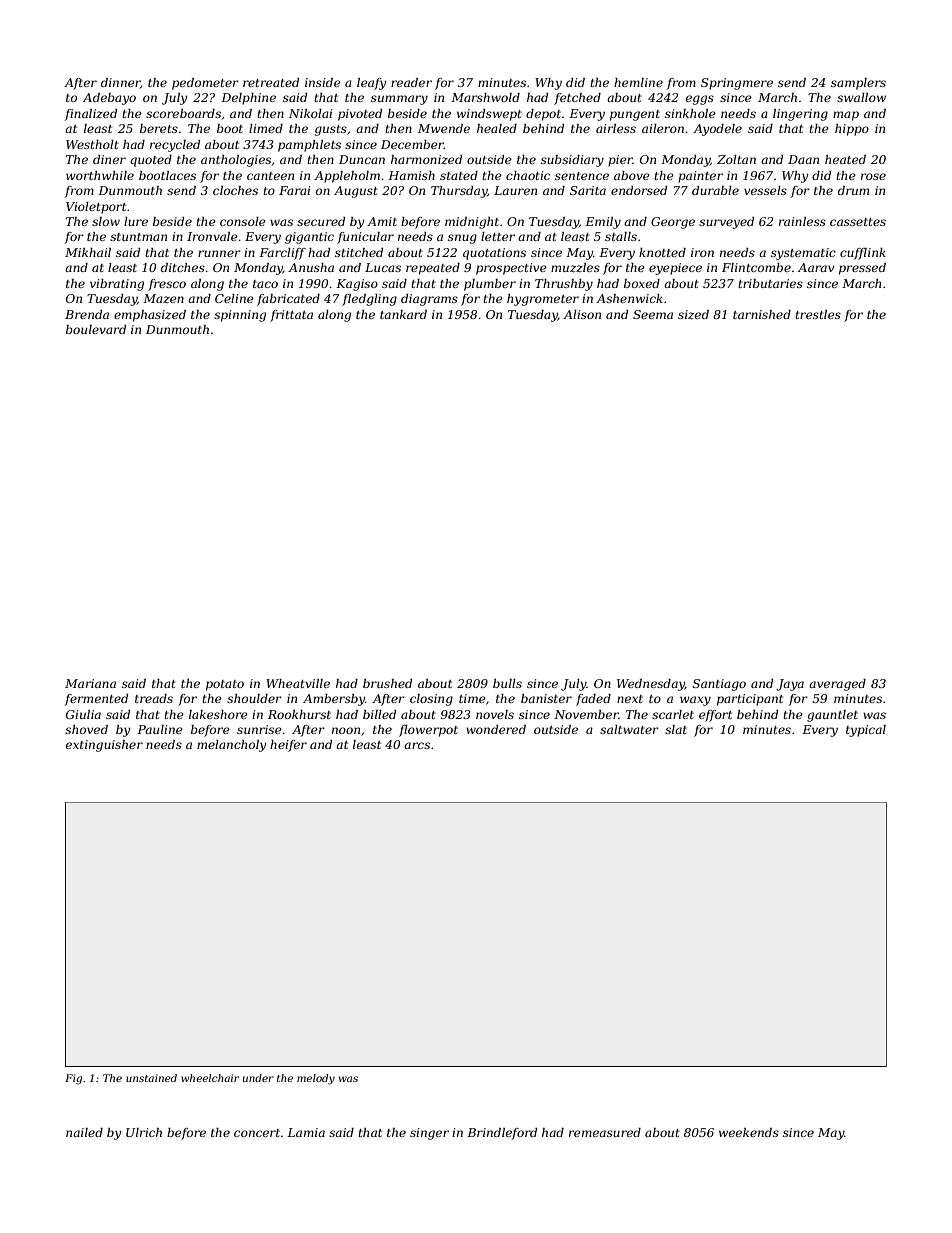 The image size is (952, 1233). Describe the element at coordinates (749, 1132) in the document. I see `weekends` at that location.
